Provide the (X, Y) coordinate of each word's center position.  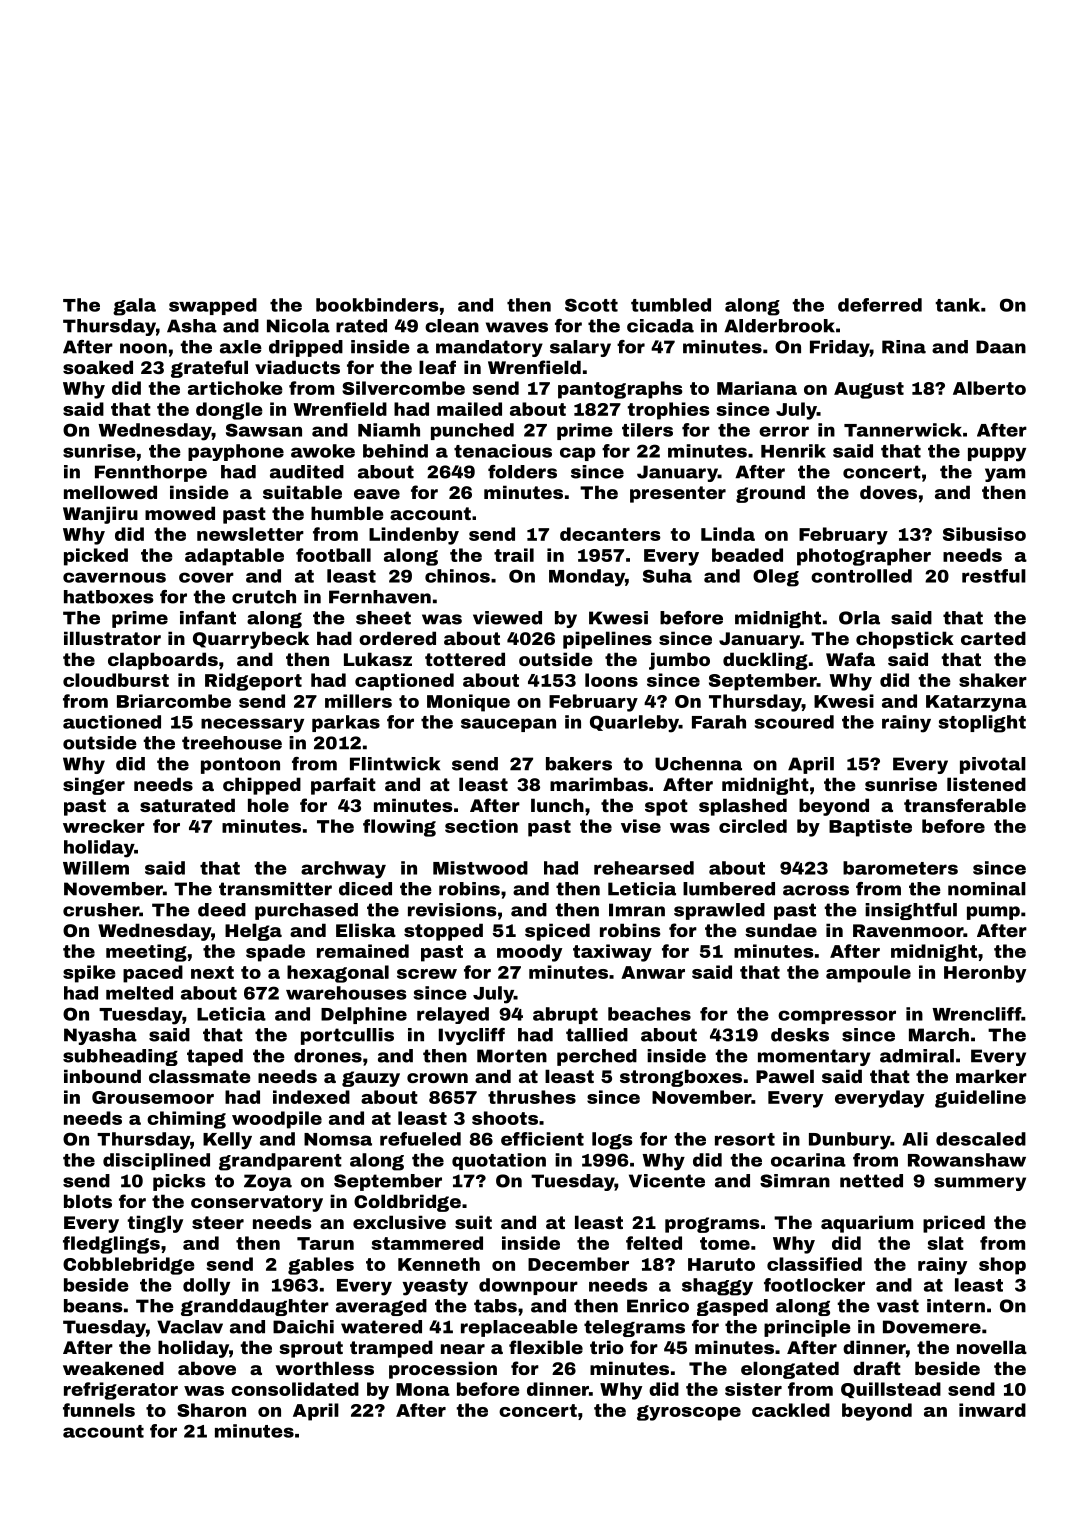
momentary (814, 1057)
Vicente (667, 1181)
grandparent (280, 1162)
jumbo (679, 661)
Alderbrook (779, 326)
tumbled (671, 305)
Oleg (776, 578)
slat (945, 1243)
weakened (113, 1368)
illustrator (112, 638)
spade (275, 953)
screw (427, 974)
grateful (209, 369)
